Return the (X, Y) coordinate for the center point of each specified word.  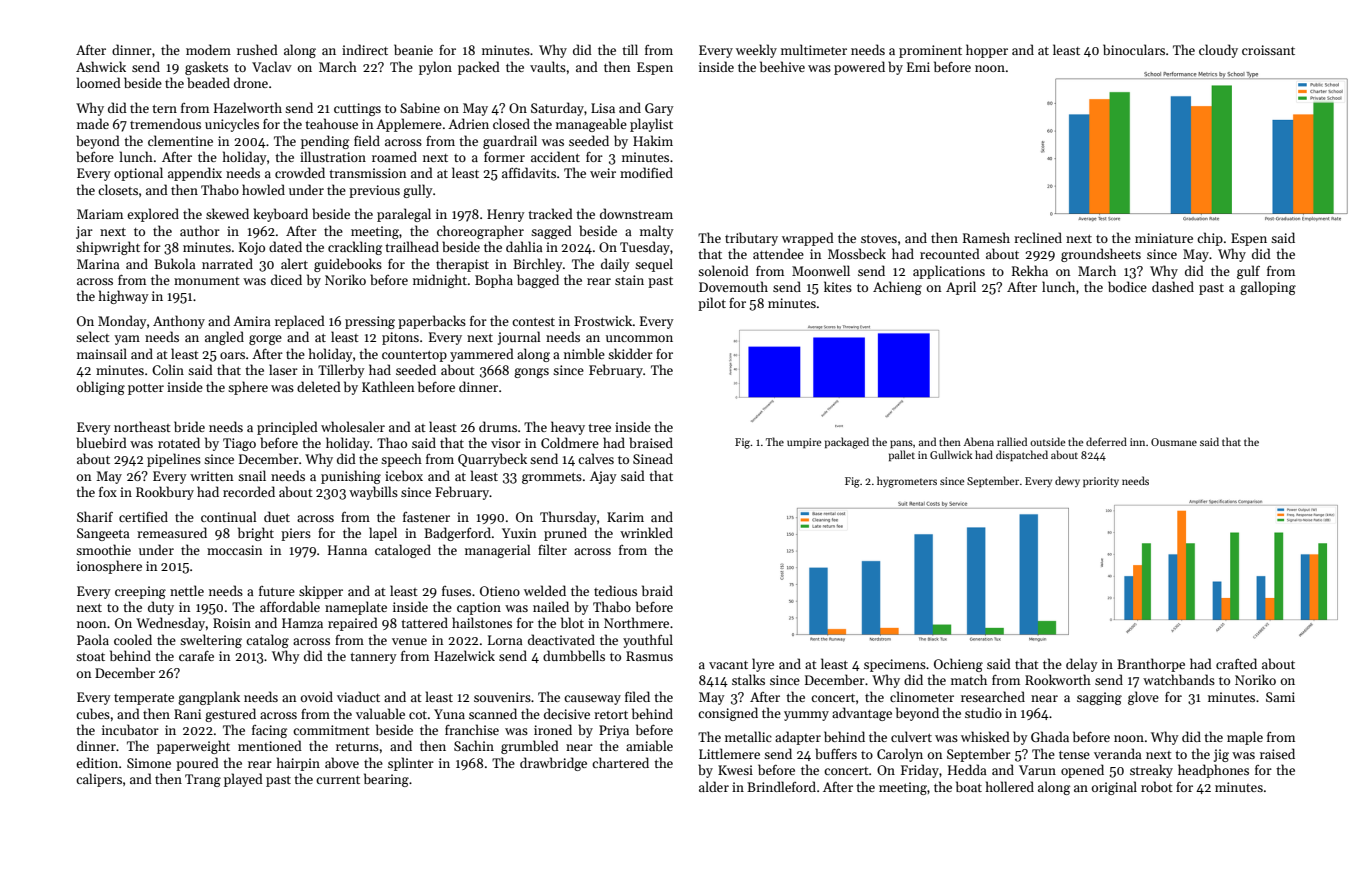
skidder (630, 353)
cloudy (1218, 51)
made (93, 123)
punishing (351, 477)
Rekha (1030, 270)
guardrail (510, 142)
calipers (99, 780)
